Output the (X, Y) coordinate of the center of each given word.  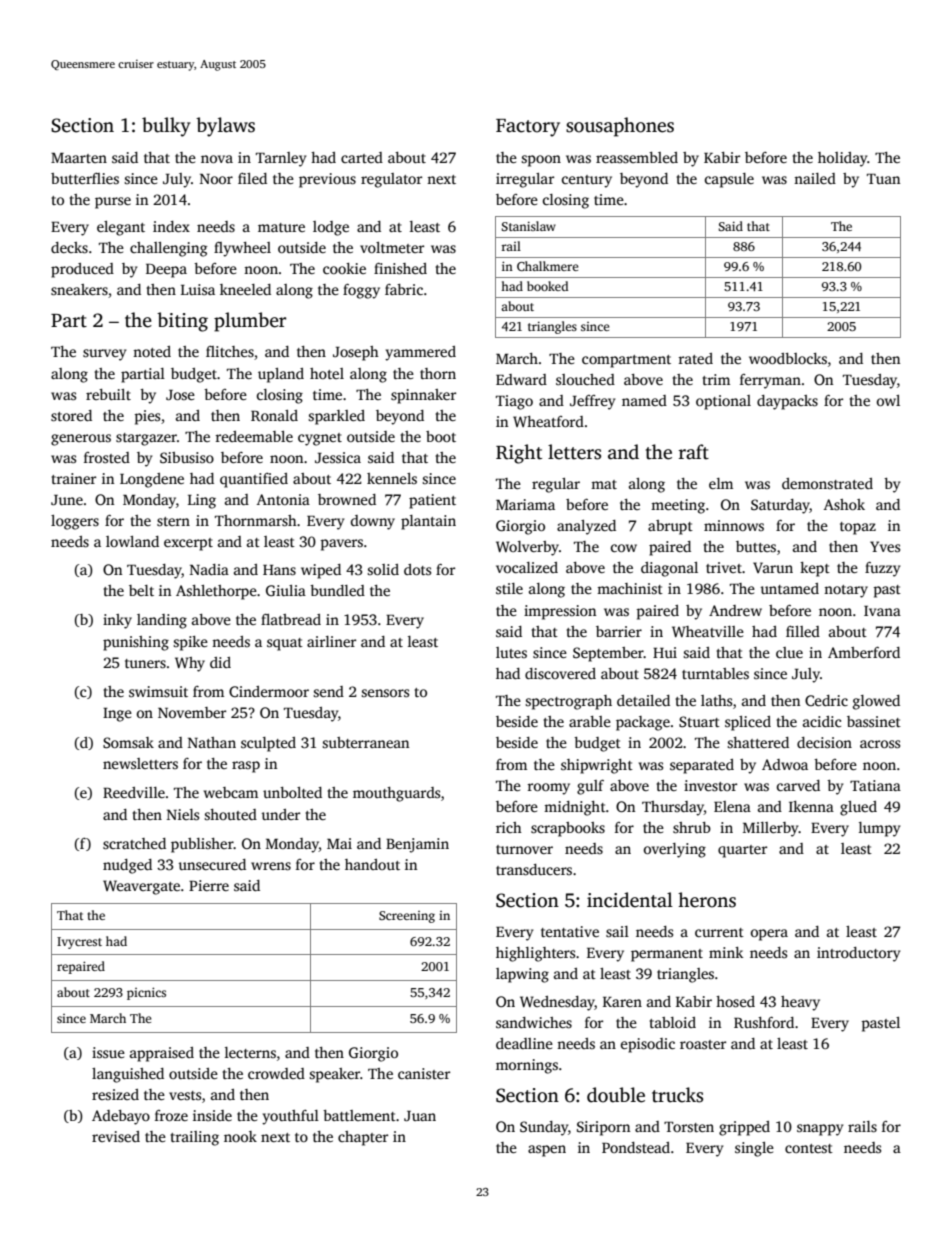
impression (560, 612)
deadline (524, 1043)
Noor (216, 179)
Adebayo (121, 1117)
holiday (843, 159)
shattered (758, 742)
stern (173, 521)
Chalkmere (548, 266)
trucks (677, 1095)
